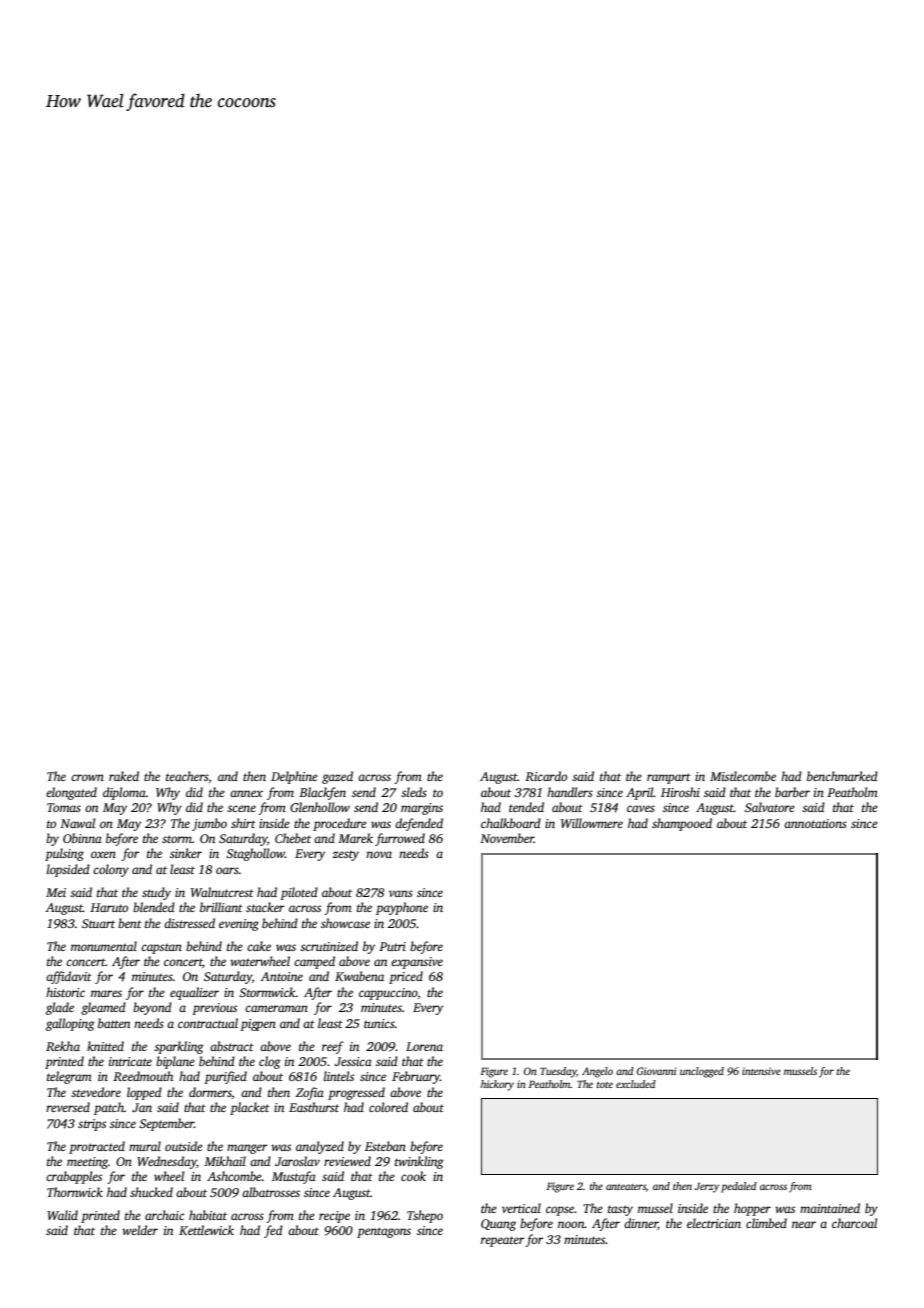  What do you see at coordinates (815, 823) in the screenshot?
I see `annotations` at bounding box center [815, 823].
